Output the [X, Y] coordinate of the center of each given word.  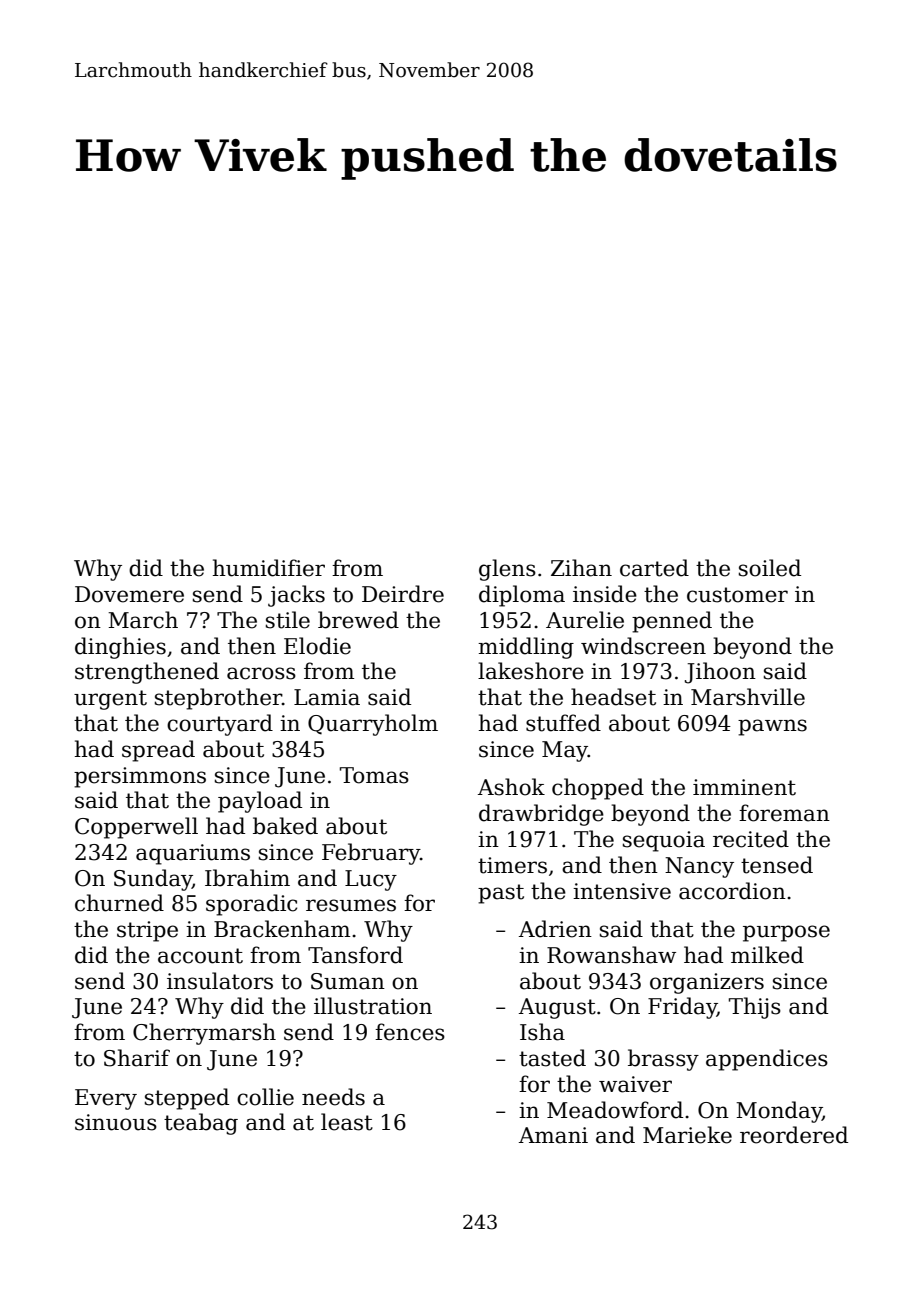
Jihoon [720, 673]
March [143, 620]
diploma [522, 596]
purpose [786, 933]
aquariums [193, 854]
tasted [552, 1058]
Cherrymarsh [204, 1034]
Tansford [355, 955]
